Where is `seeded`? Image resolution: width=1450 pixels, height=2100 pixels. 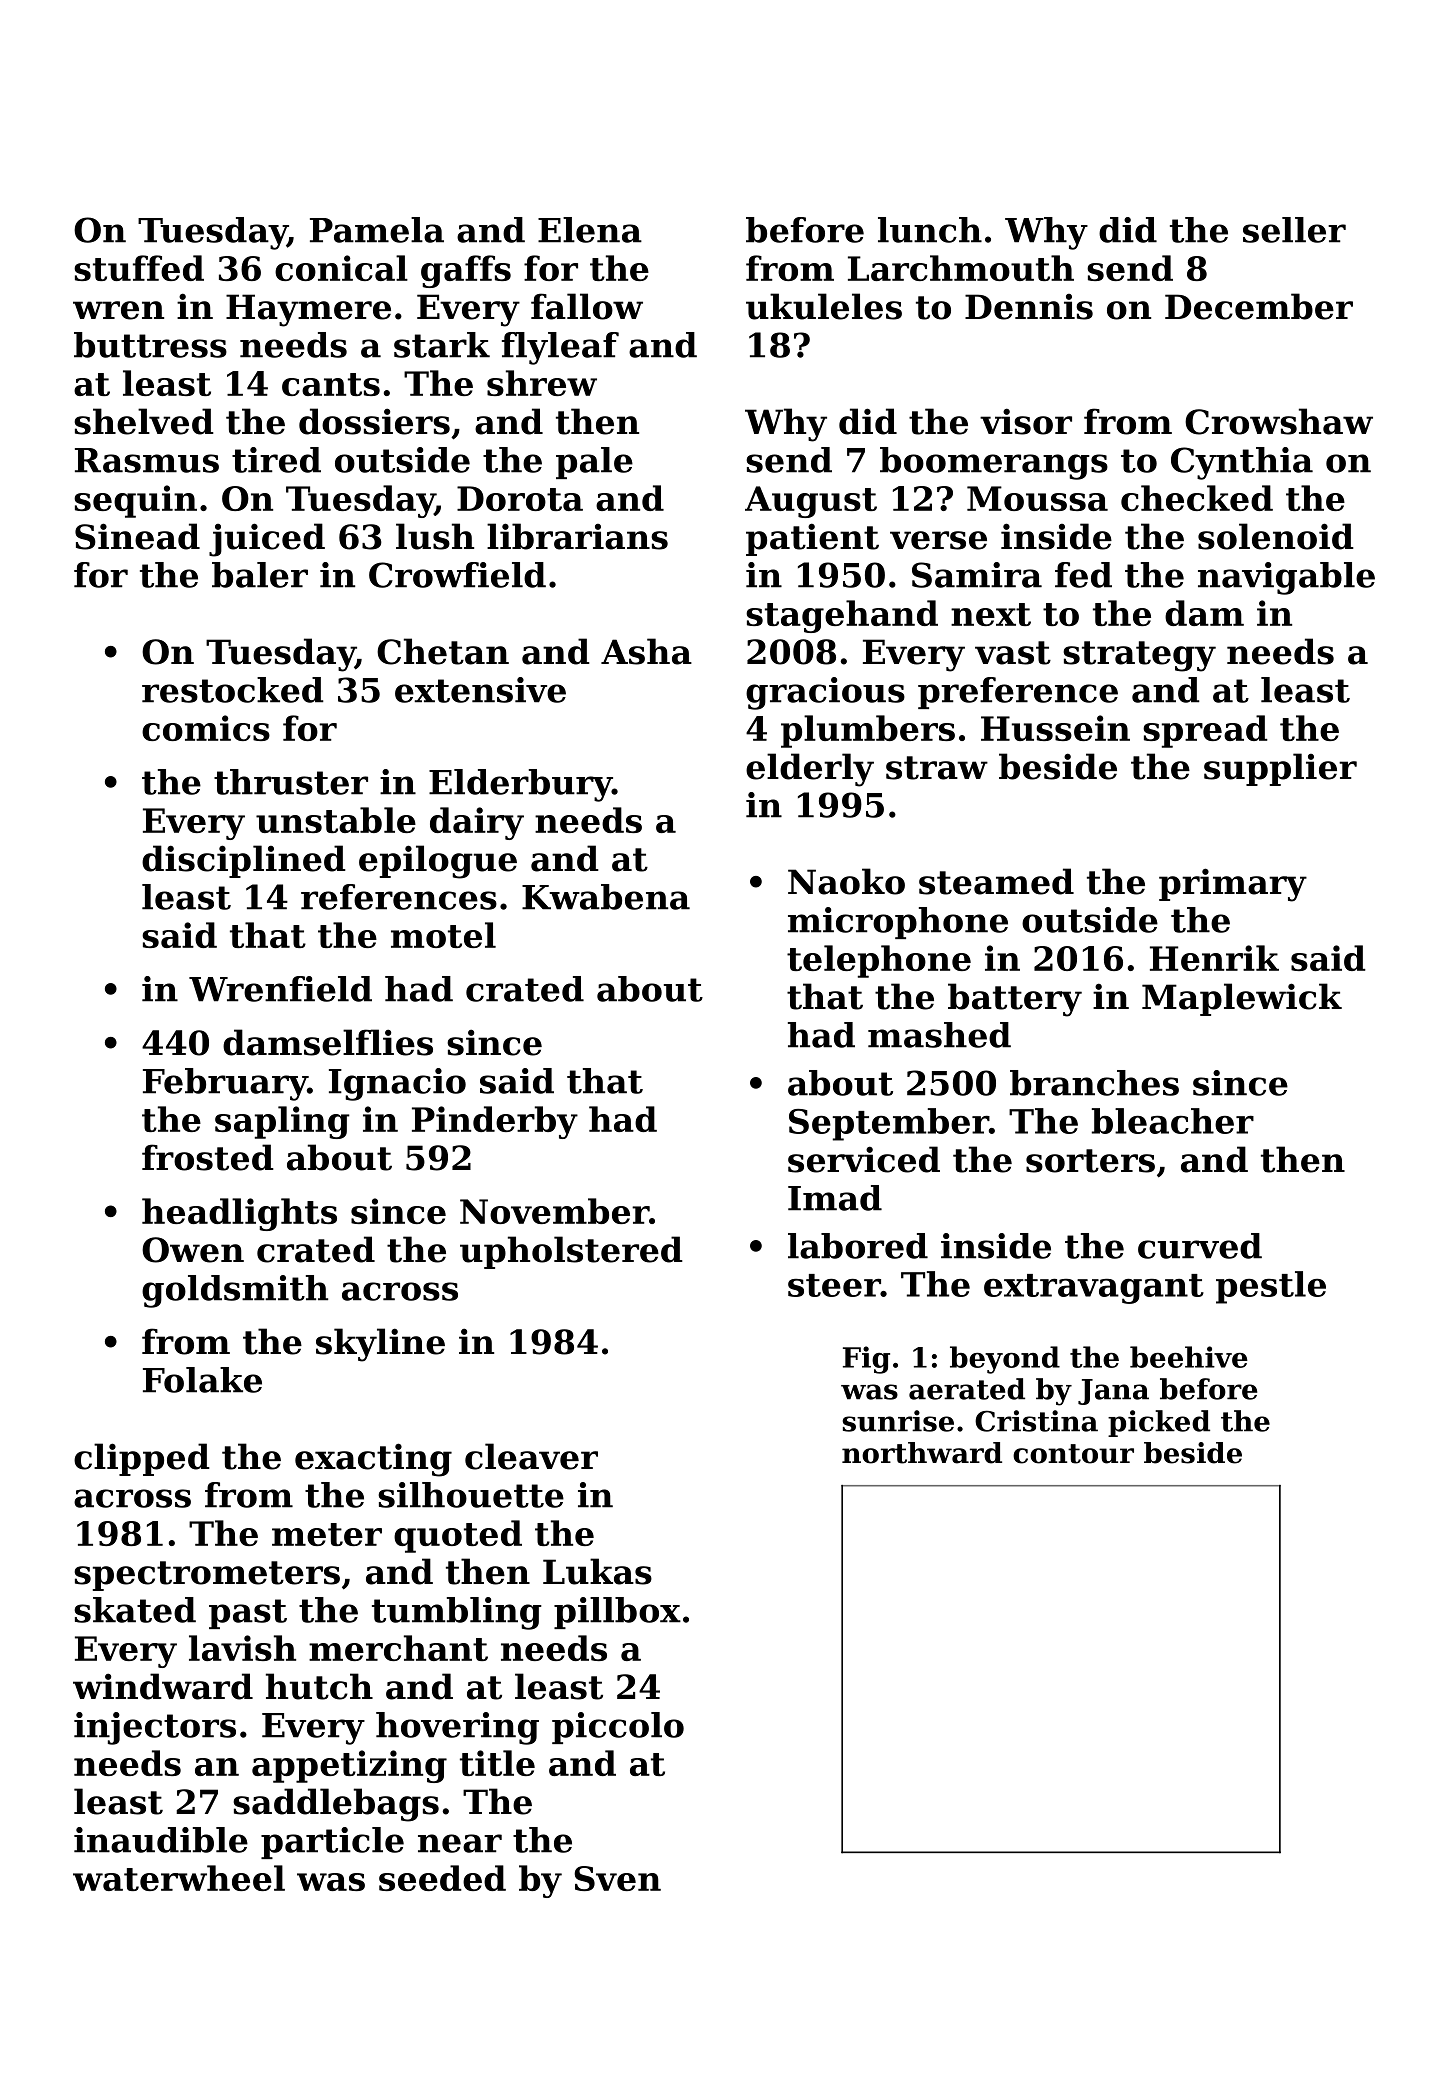
seeded is located at coordinates (442, 1878).
